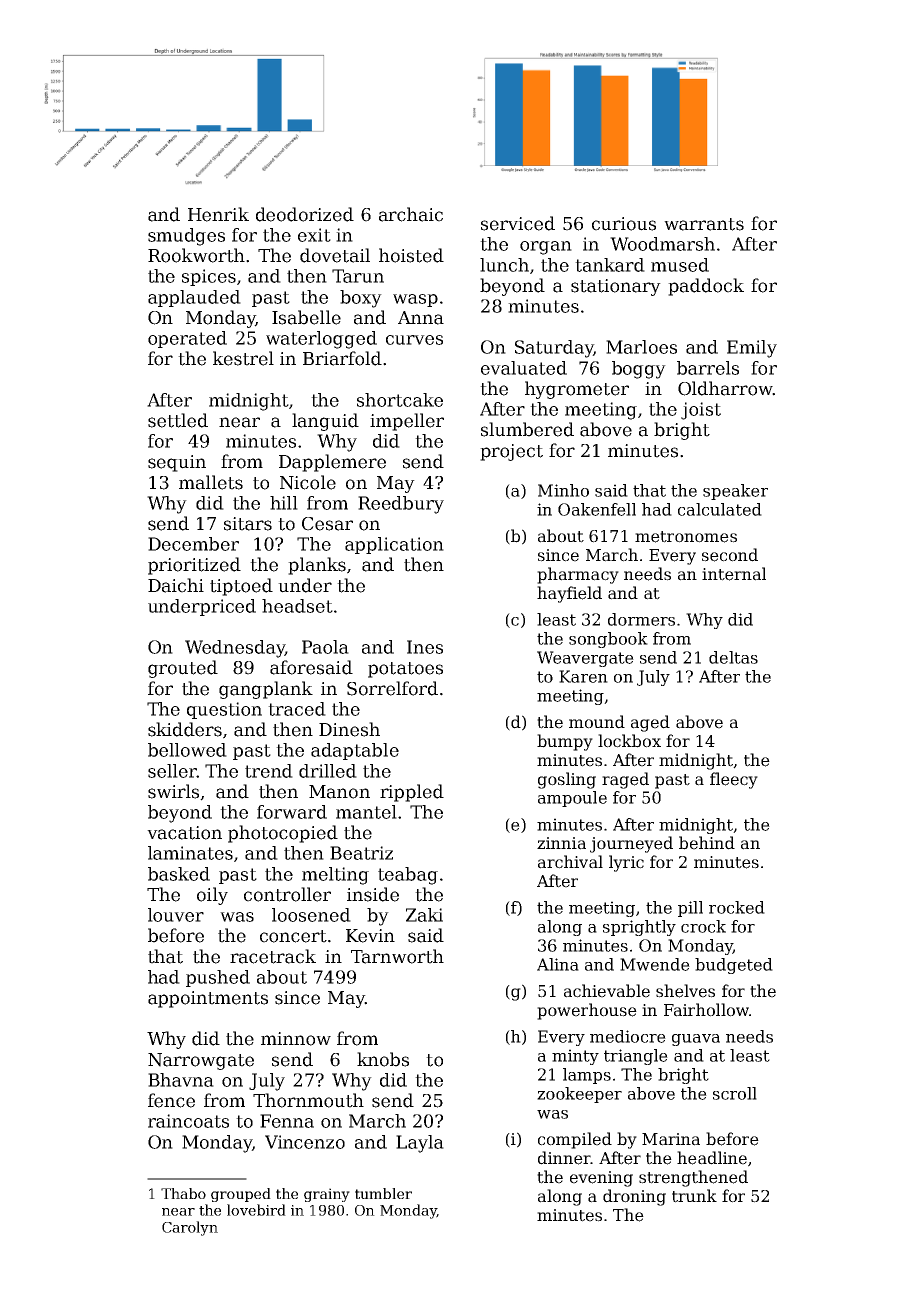 The width and height of the screenshot is (924, 1314). What do you see at coordinates (218, 214) in the screenshot?
I see `Henrik` at bounding box center [218, 214].
